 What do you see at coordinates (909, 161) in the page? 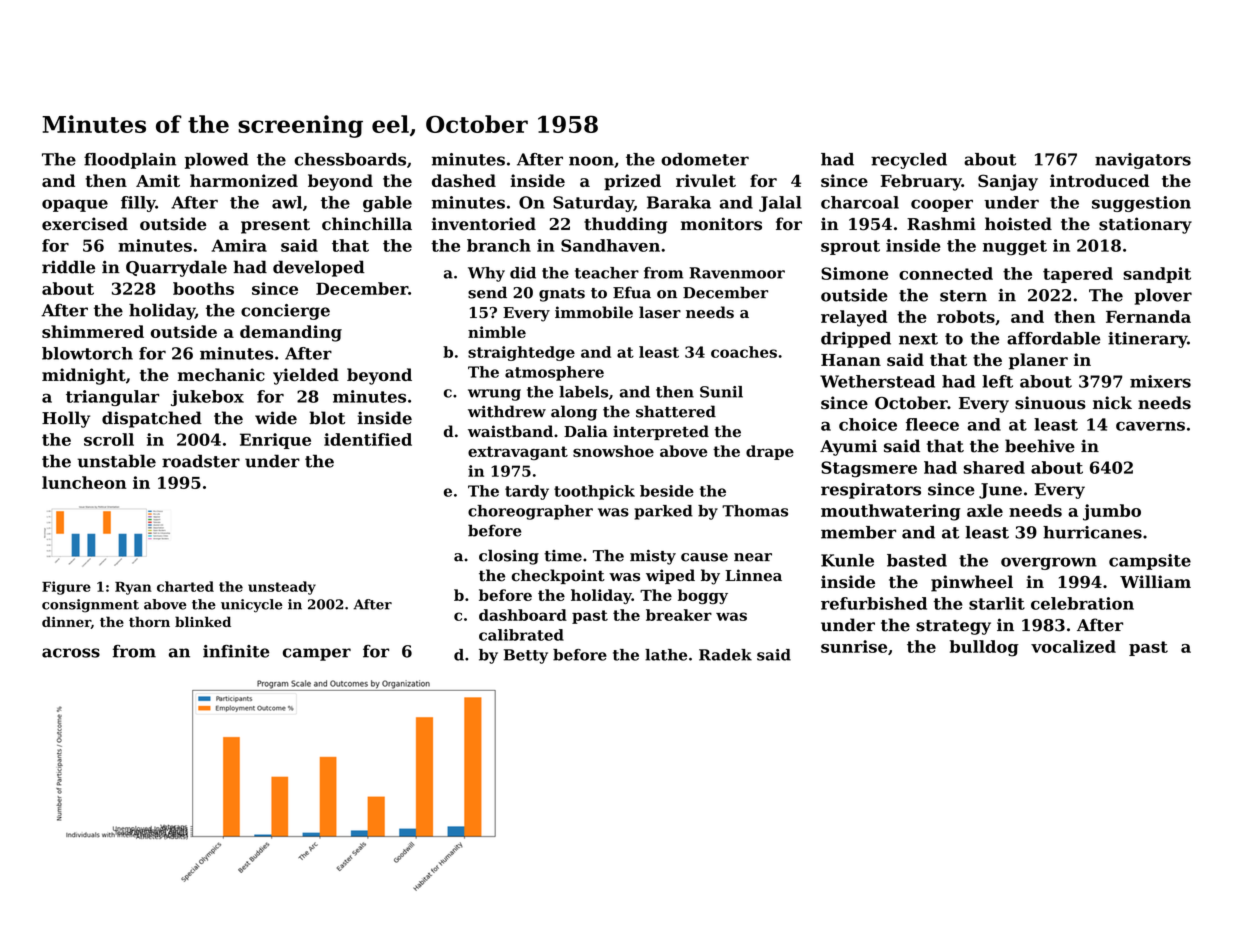
I see `recycled` at bounding box center [909, 161].
